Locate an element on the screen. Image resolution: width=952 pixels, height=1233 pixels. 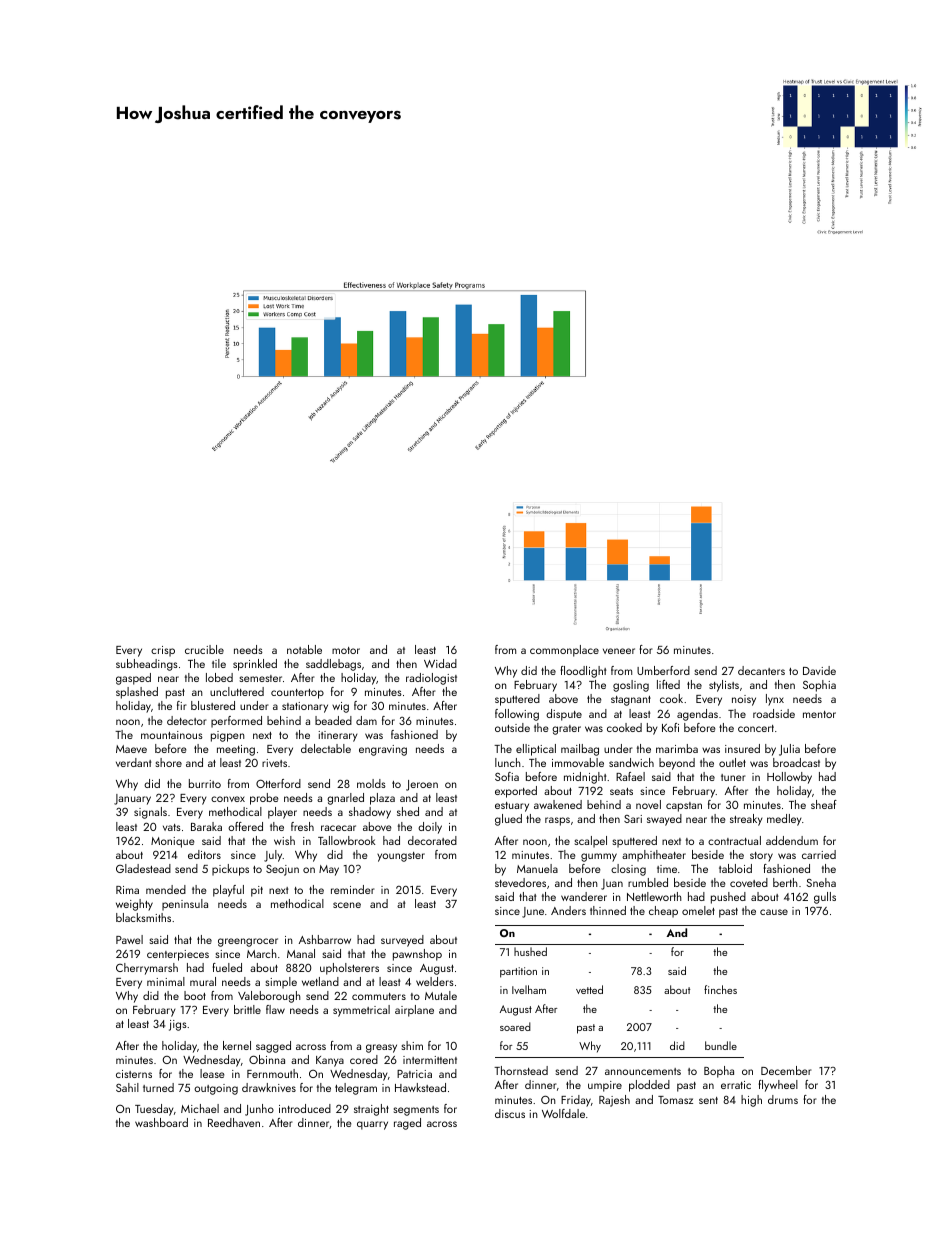
Julia is located at coordinates (789, 750).
